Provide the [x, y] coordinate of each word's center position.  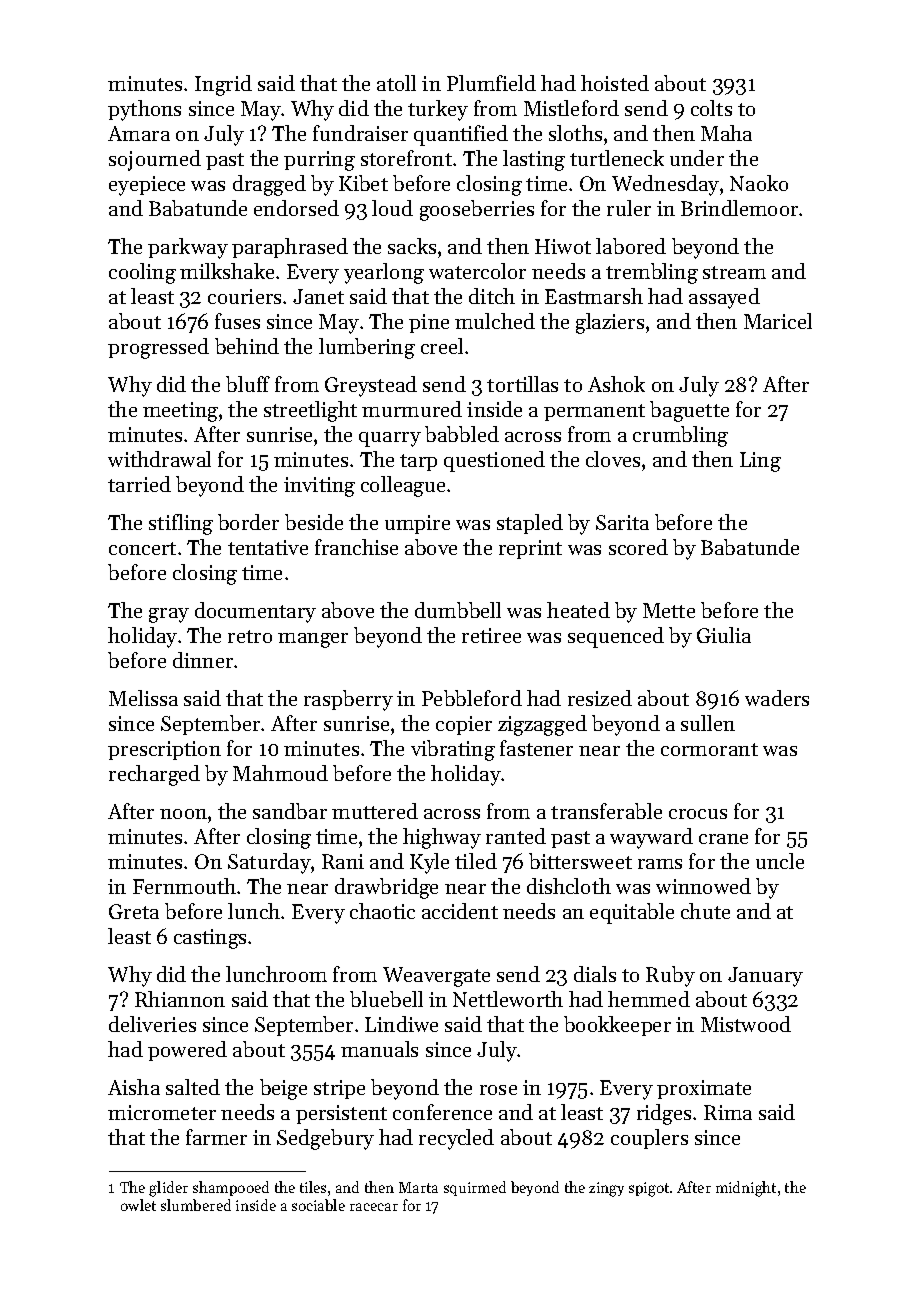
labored [631, 246]
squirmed [475, 1188]
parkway [188, 248]
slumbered [196, 1205]
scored [638, 547]
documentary [255, 612]
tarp [418, 462]
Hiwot [563, 246]
